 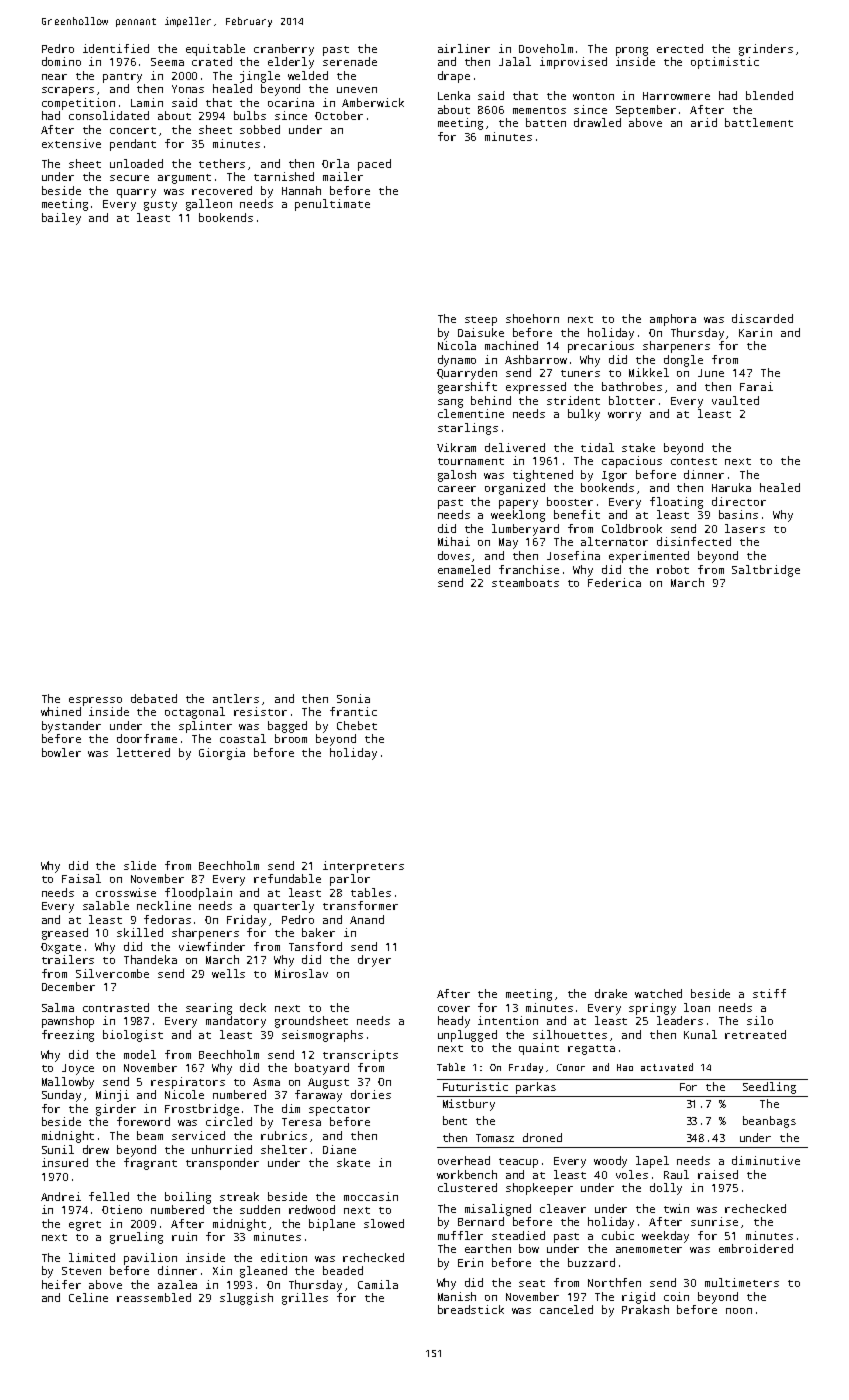 What do you see at coordinates (464, 48) in the document?
I see `airliner` at bounding box center [464, 48].
